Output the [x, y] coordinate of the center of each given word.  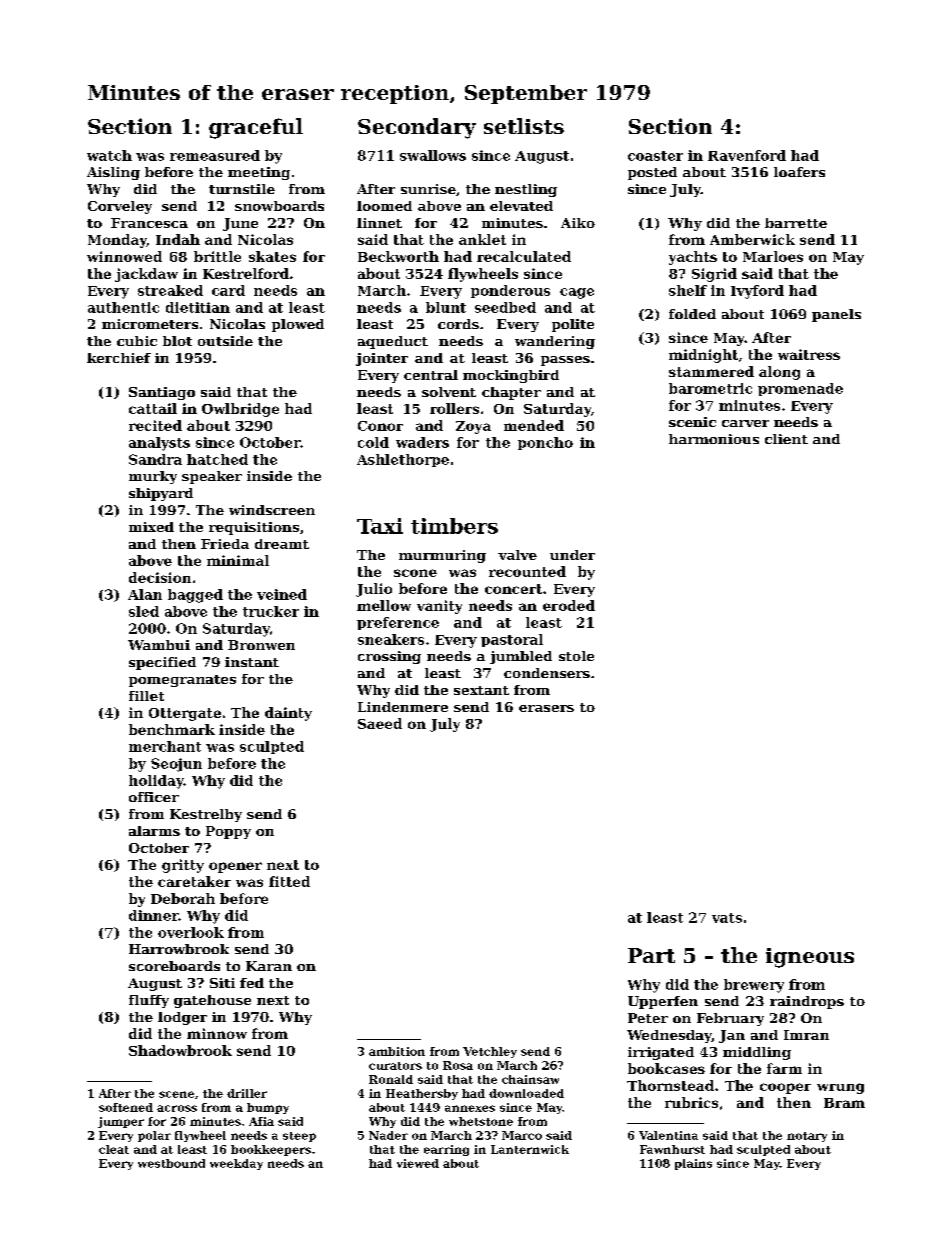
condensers [547, 673]
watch [109, 155]
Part [651, 955]
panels [836, 315]
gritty [183, 866]
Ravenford [747, 155]
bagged [195, 596]
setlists [524, 126]
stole [576, 656]
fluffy [149, 1001]
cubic [137, 341]
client [786, 439]
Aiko [578, 223]
